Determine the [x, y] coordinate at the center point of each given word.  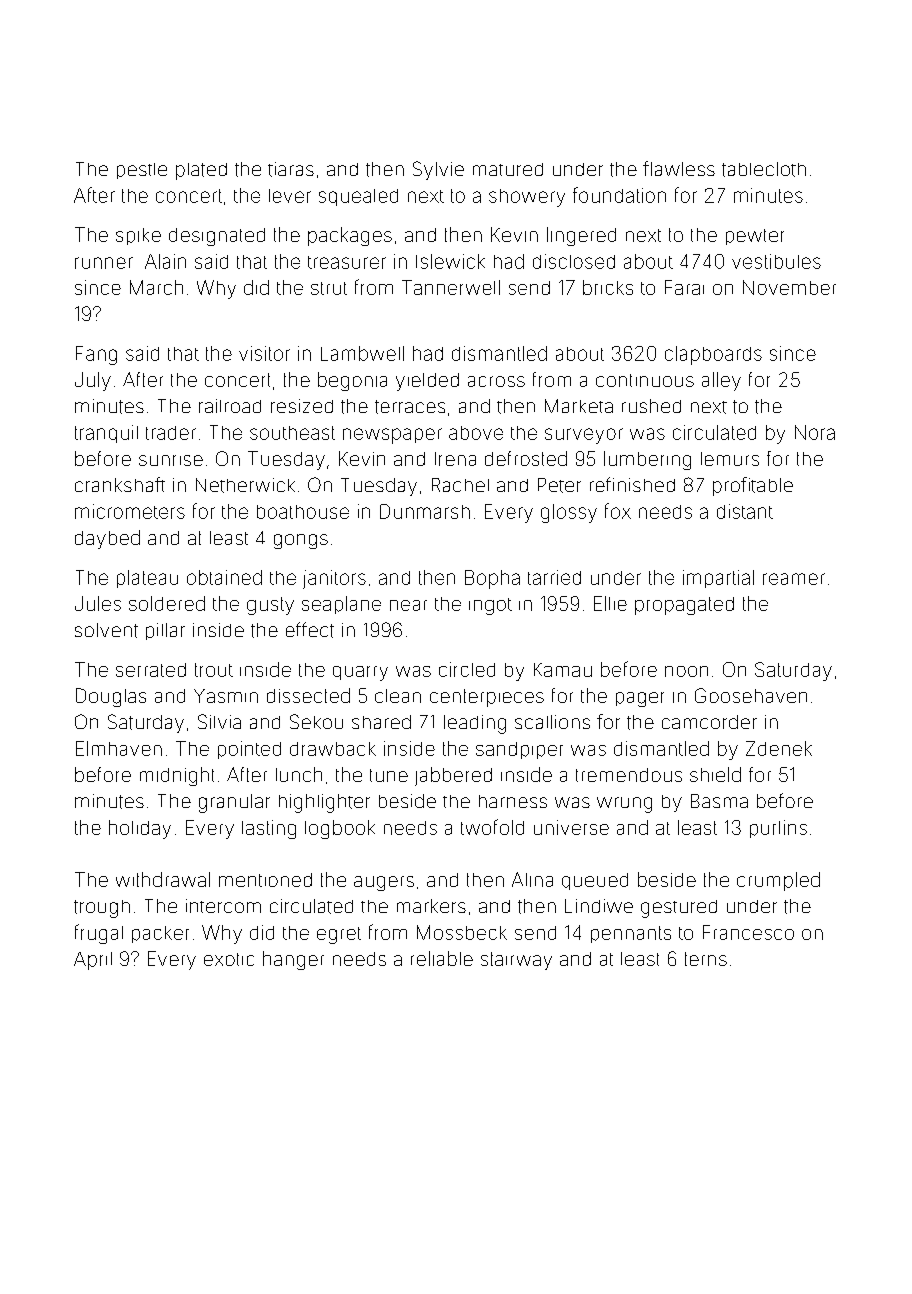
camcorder [709, 722]
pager [640, 699]
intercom [223, 906]
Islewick [450, 261]
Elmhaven [119, 748]
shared [381, 722]
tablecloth [764, 169]
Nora [815, 432]
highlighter [324, 803]
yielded [427, 382]
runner [104, 263]
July [93, 381]
